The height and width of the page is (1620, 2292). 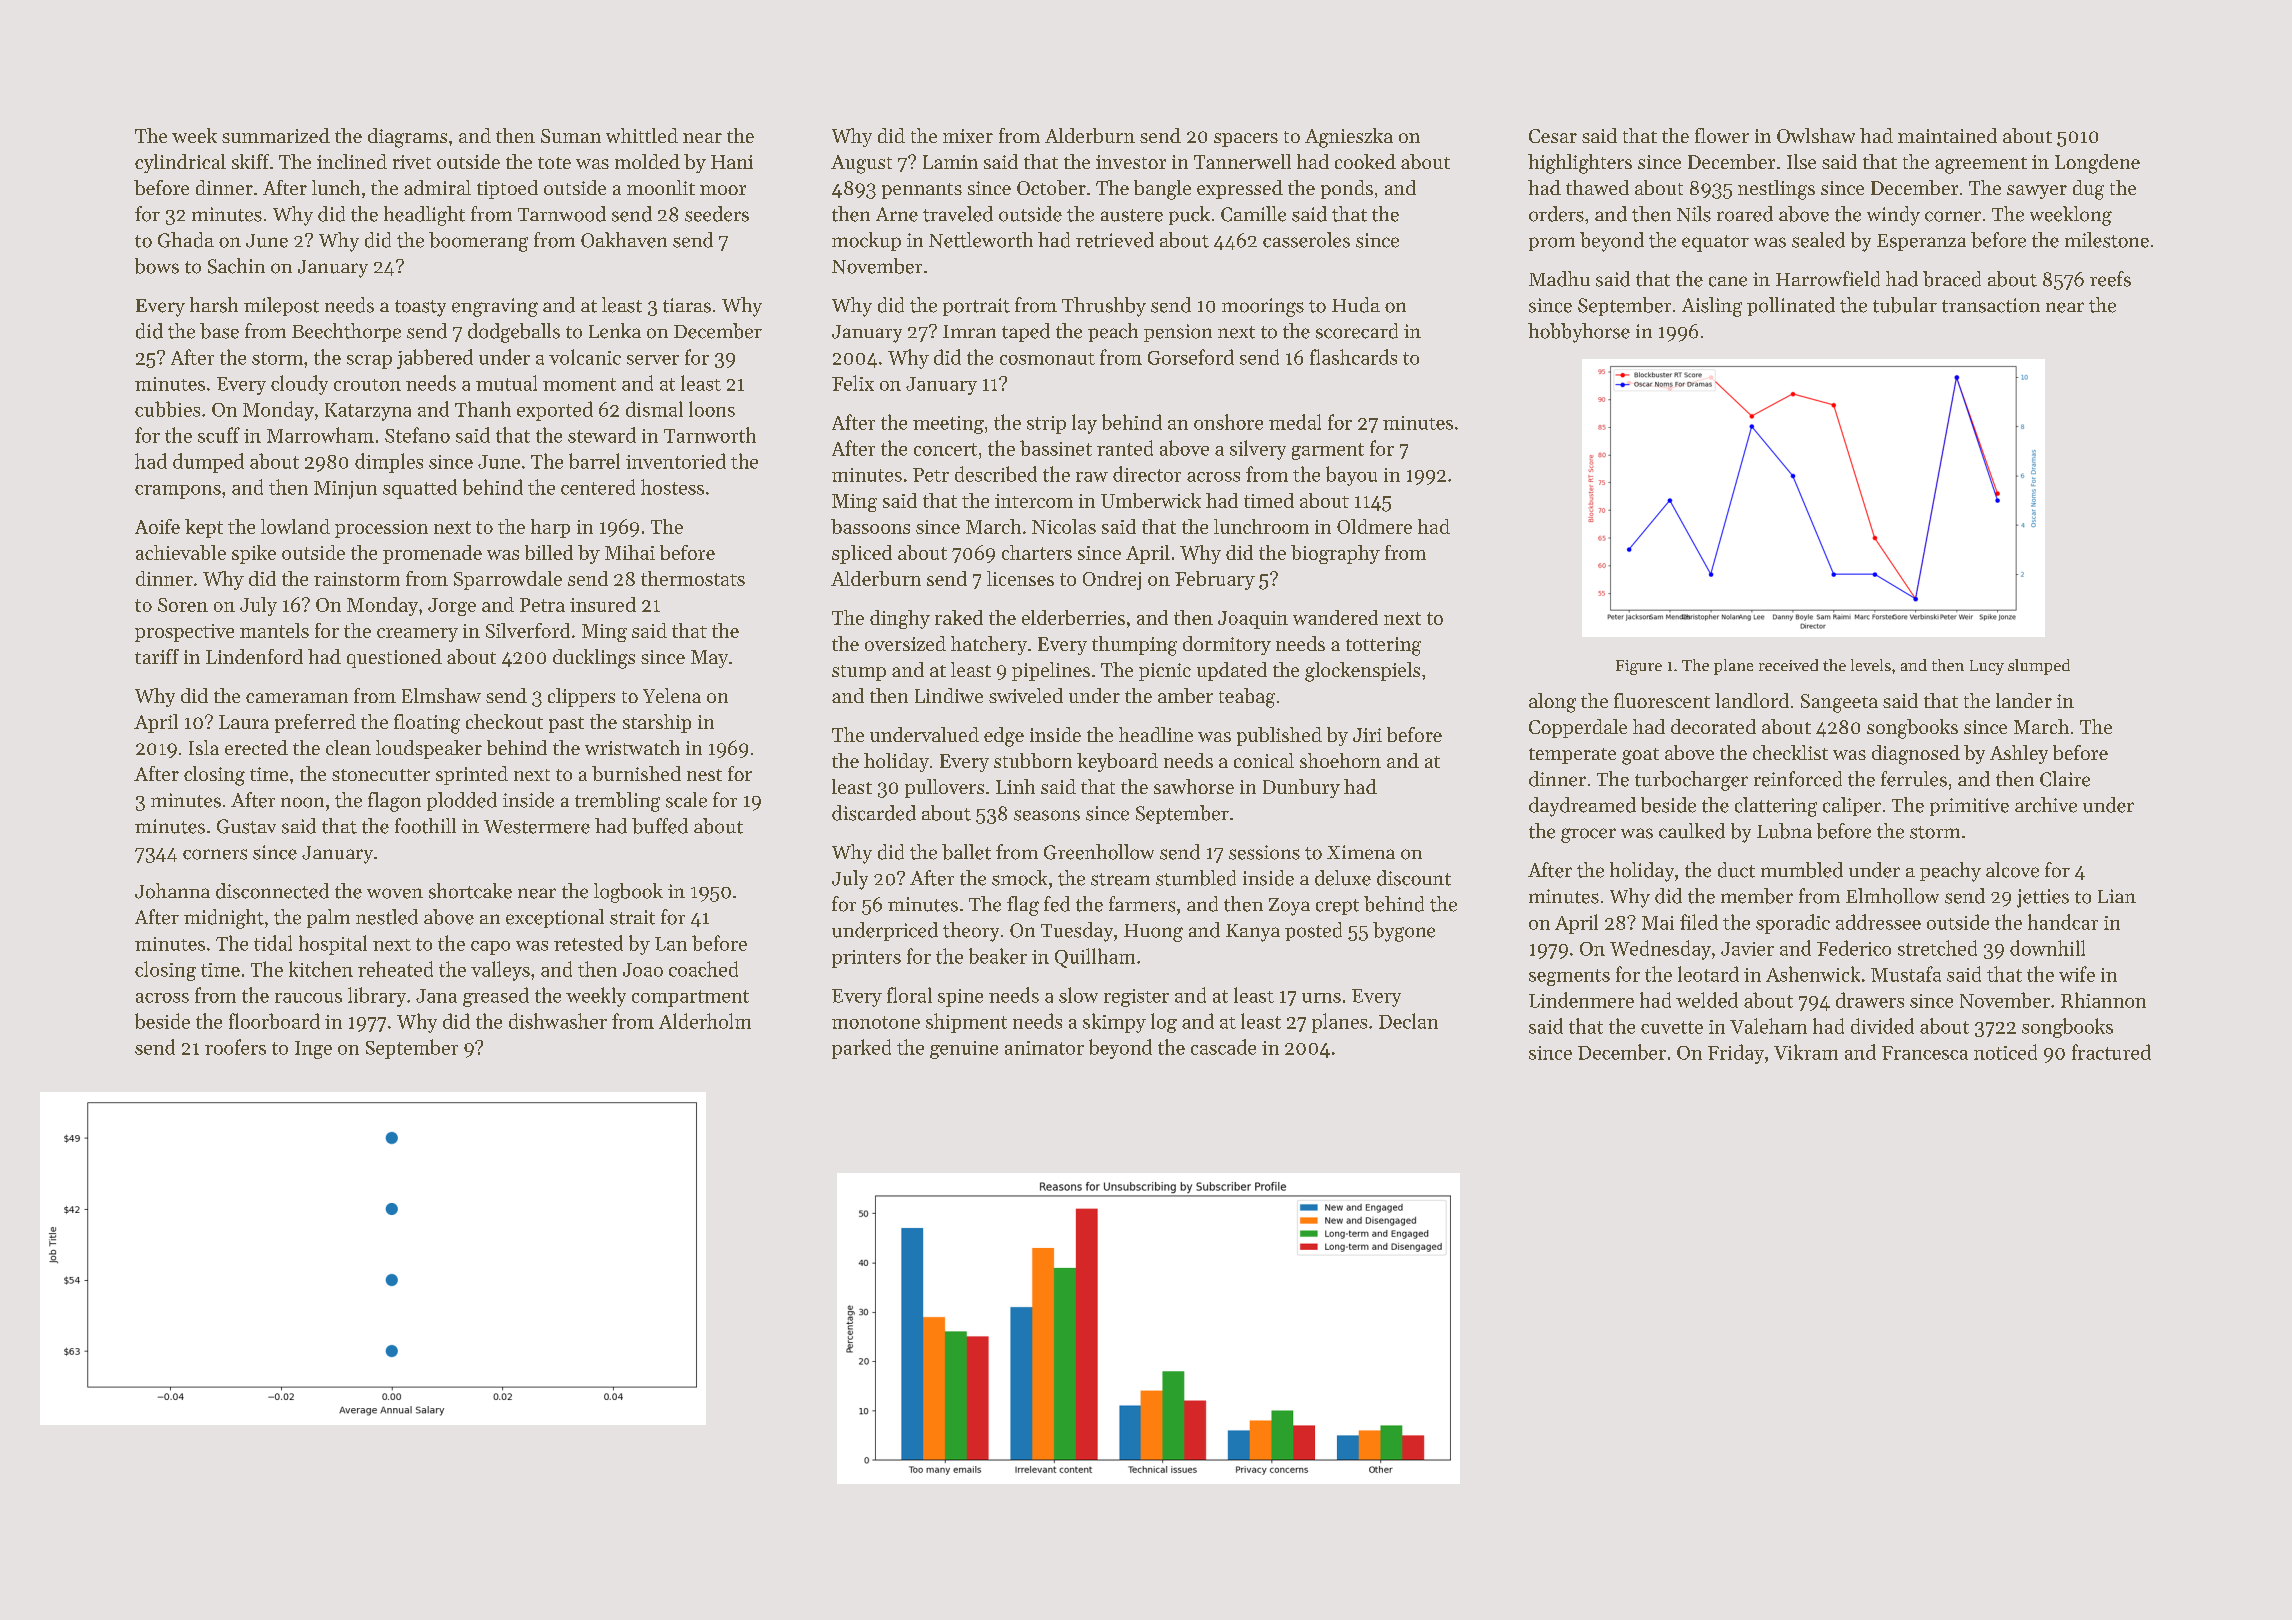 I want to click on spliced, so click(x=862, y=554).
